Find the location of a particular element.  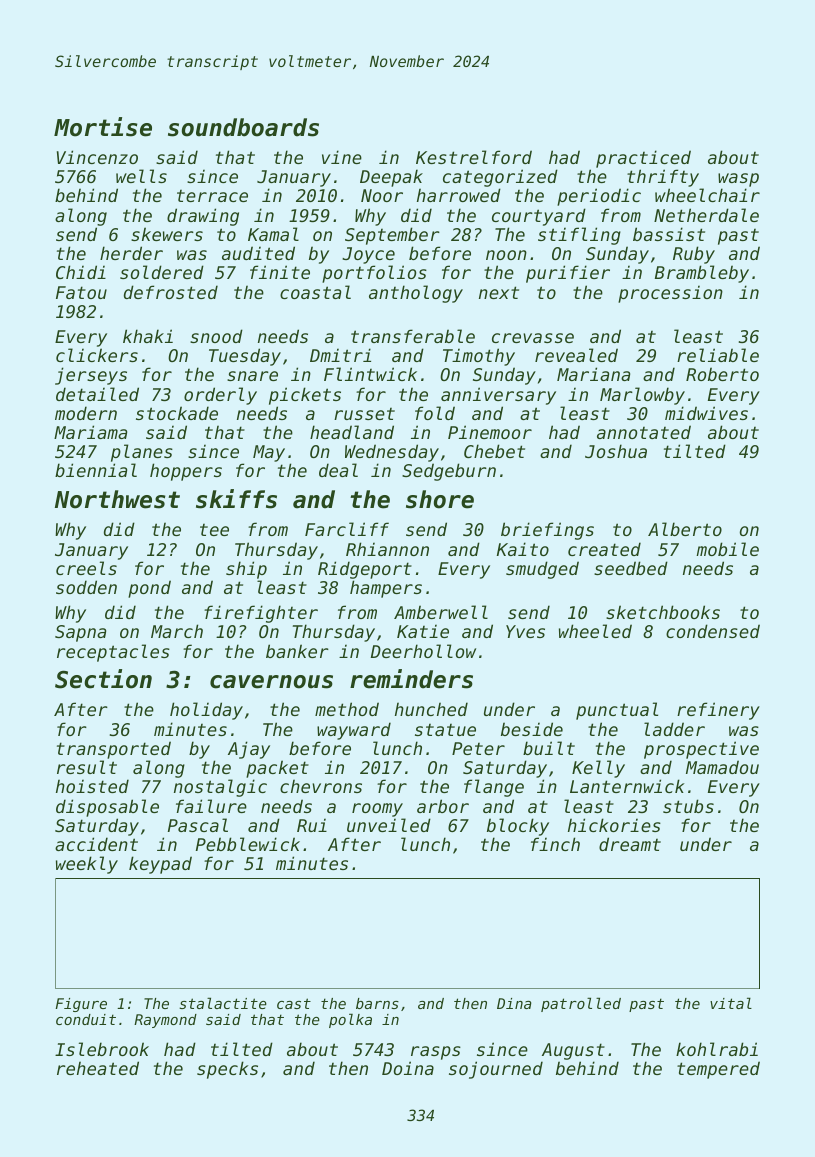

failure is located at coordinates (211, 806).
